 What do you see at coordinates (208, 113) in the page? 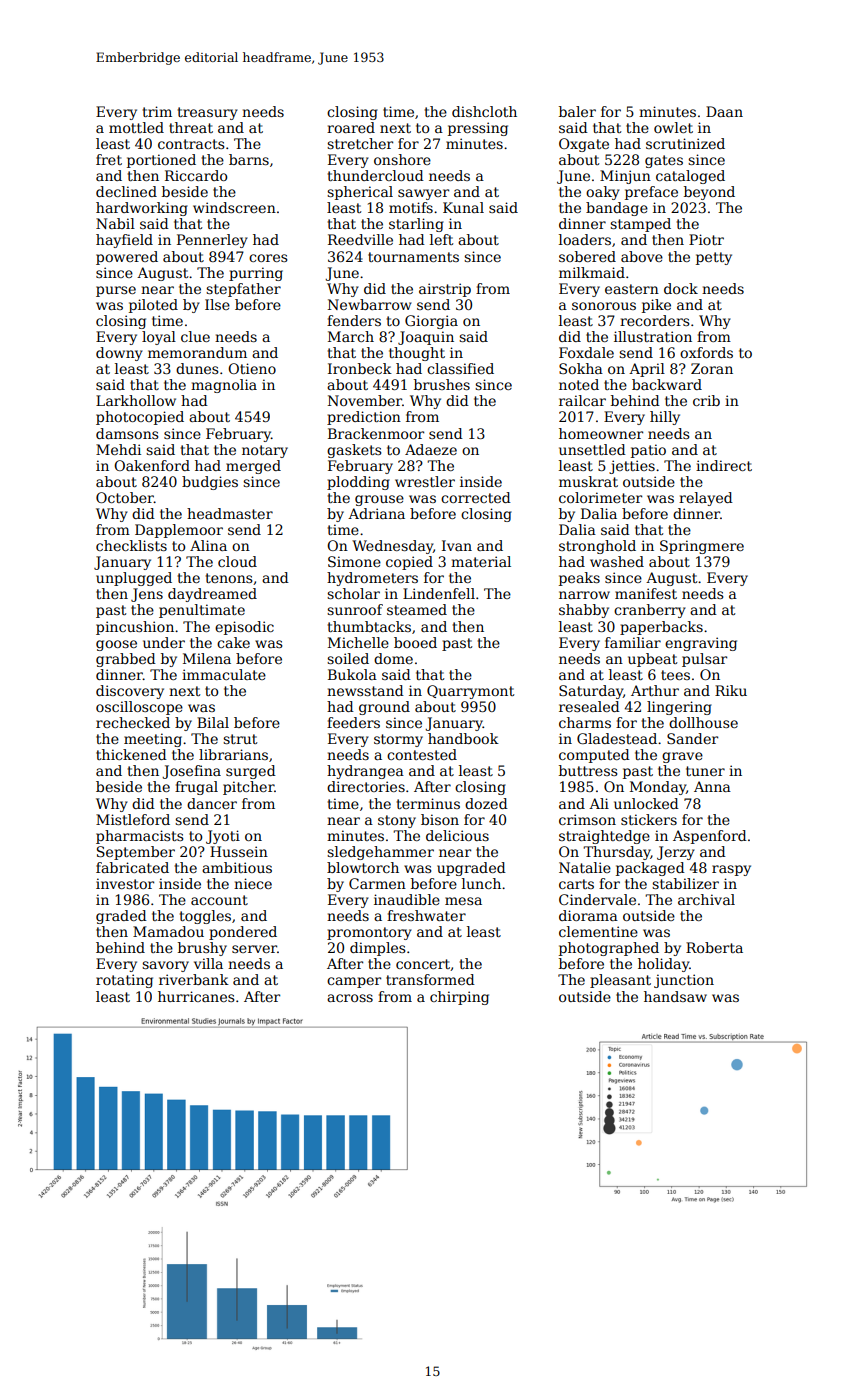
I see `treasury` at bounding box center [208, 113].
